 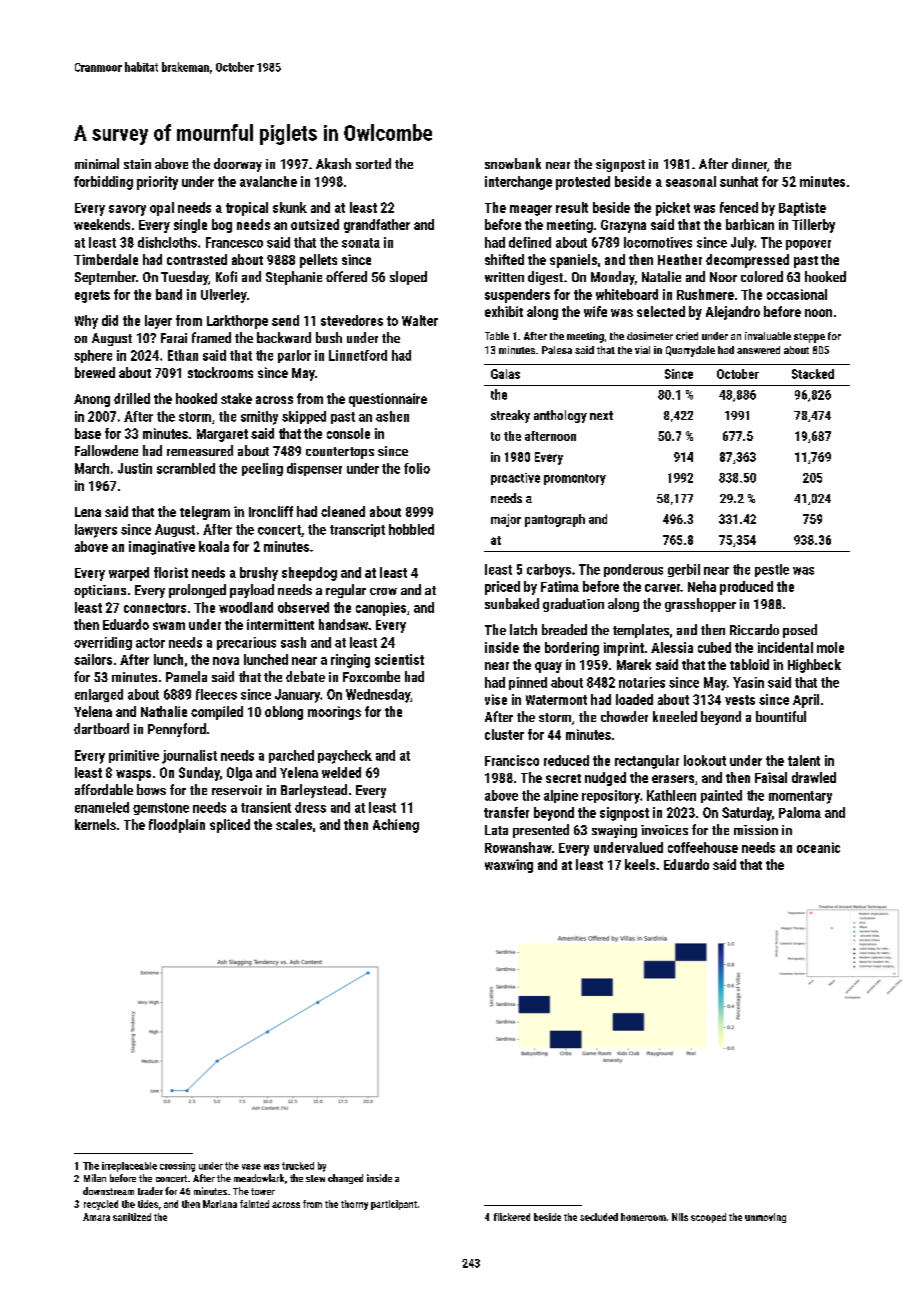 I want to click on irreplaceable, so click(x=129, y=1167).
